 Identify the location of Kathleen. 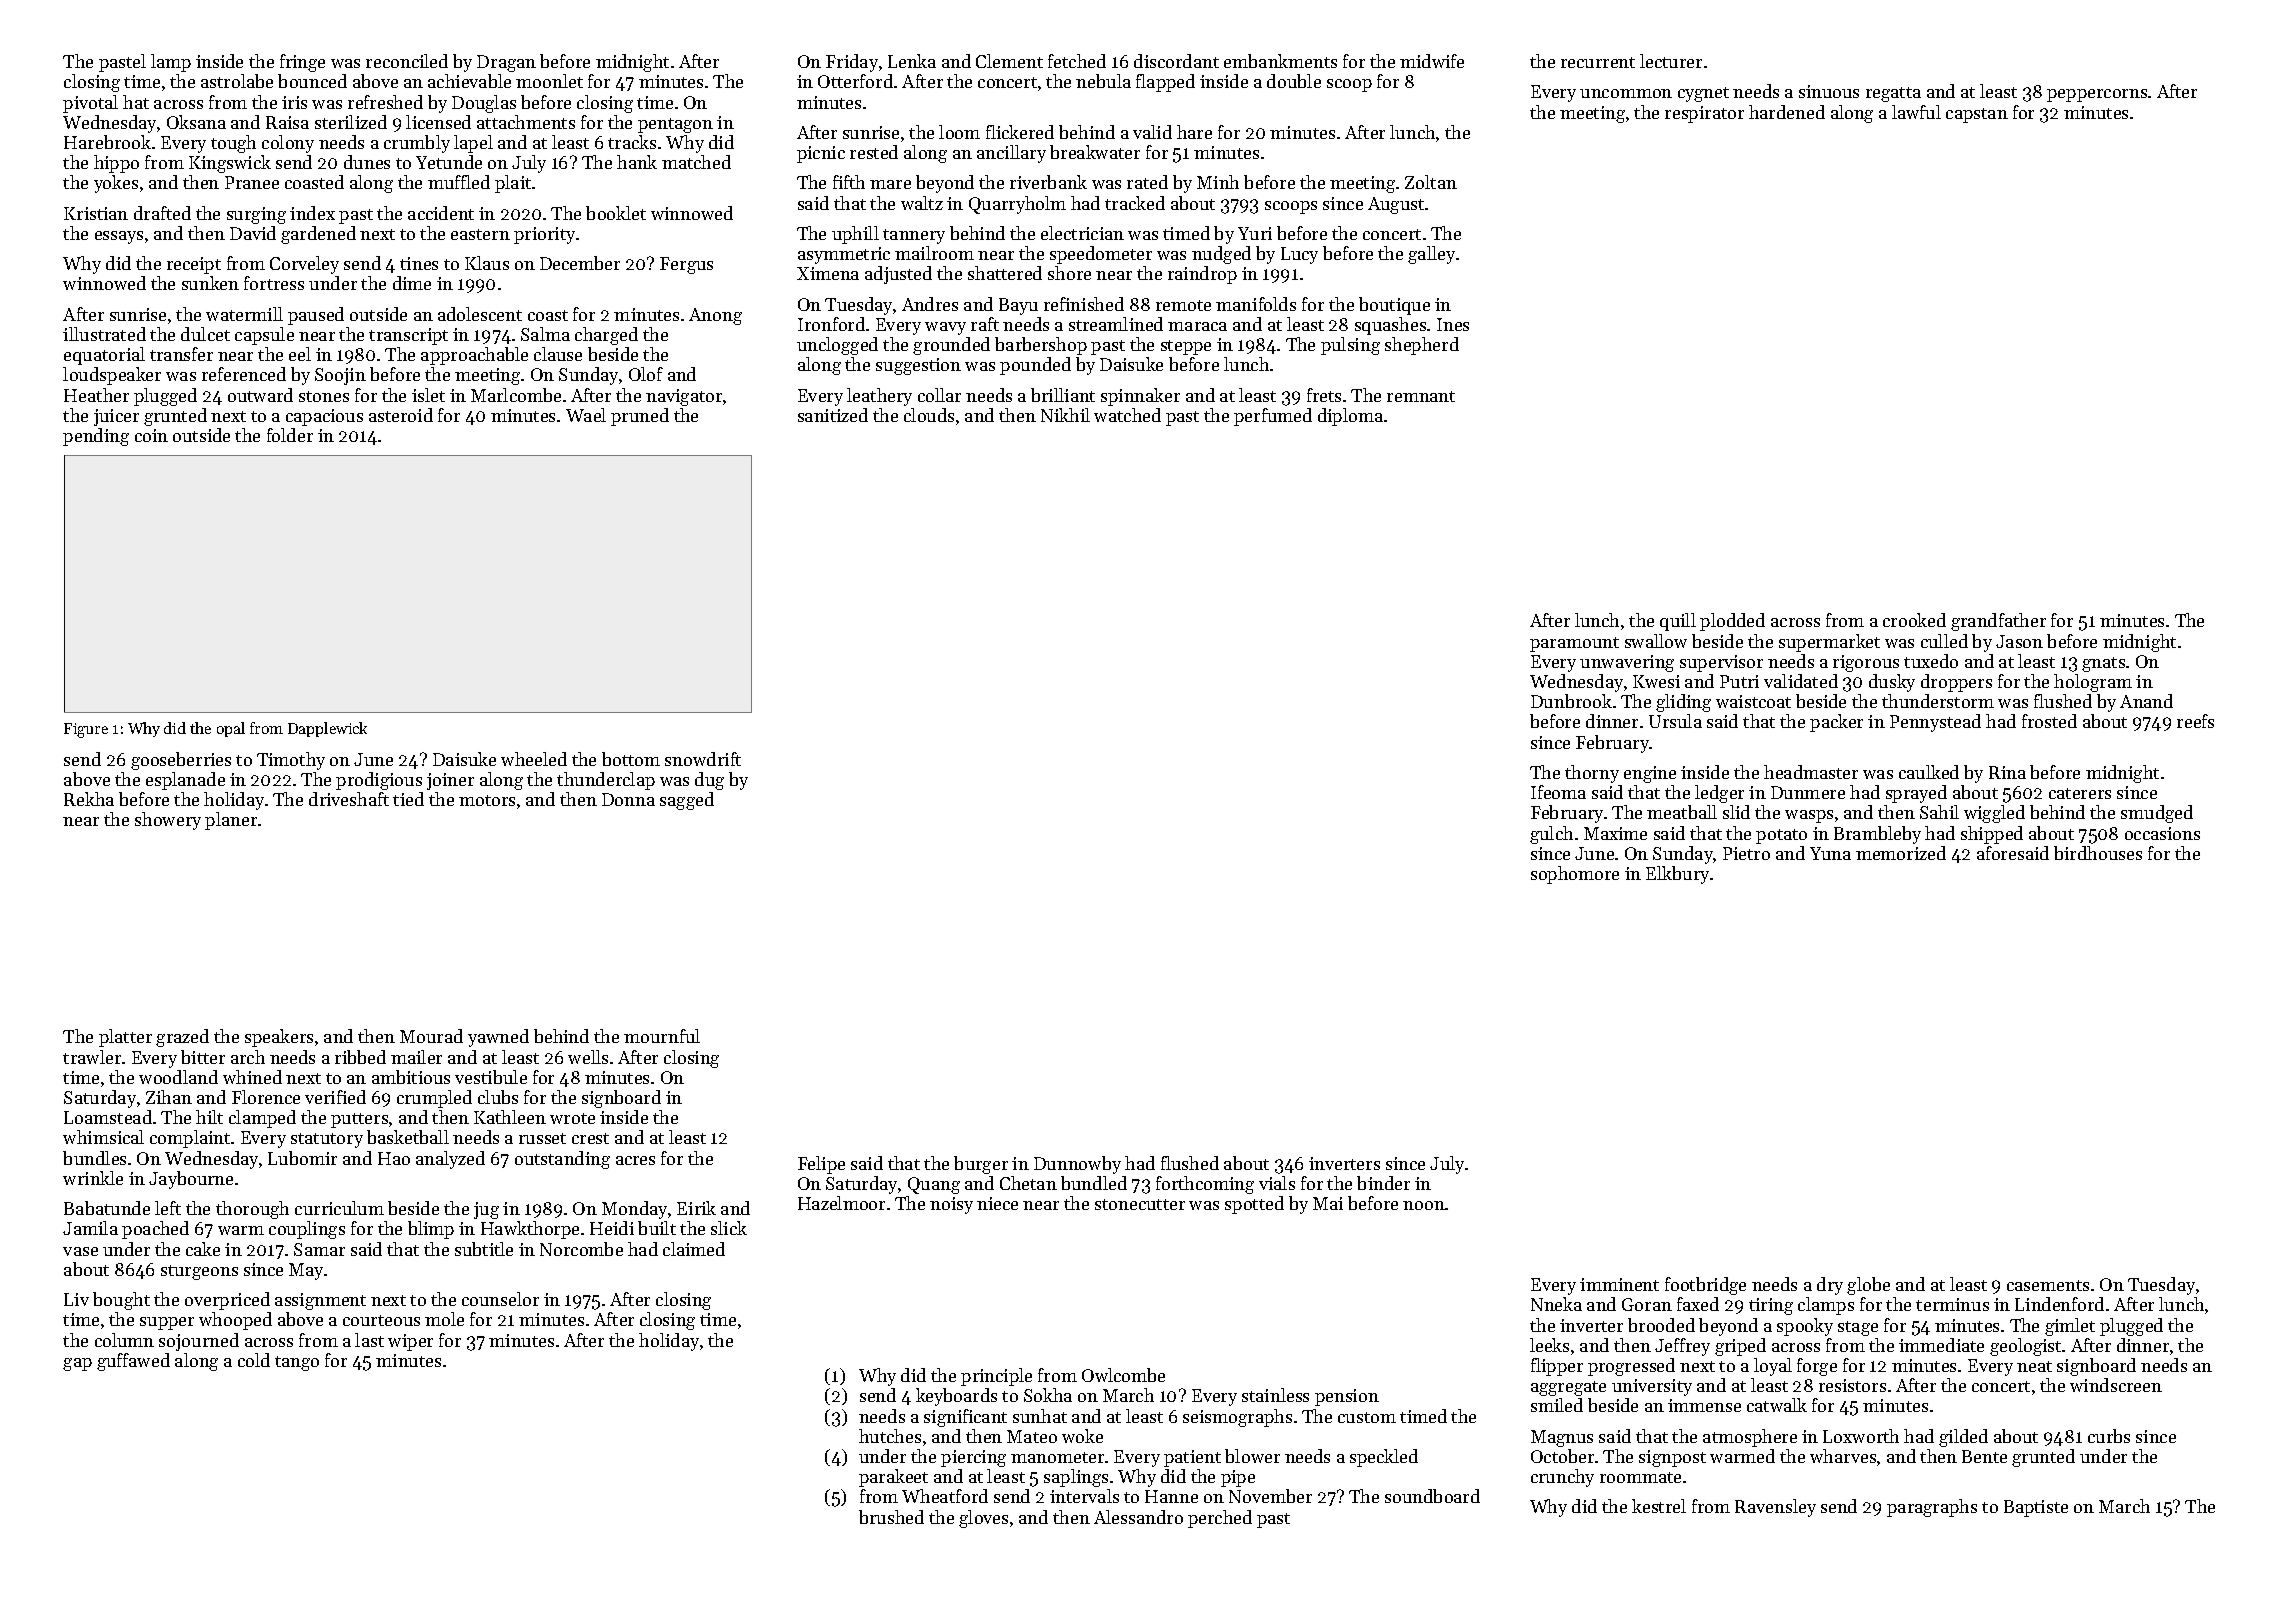
(510, 1117).
